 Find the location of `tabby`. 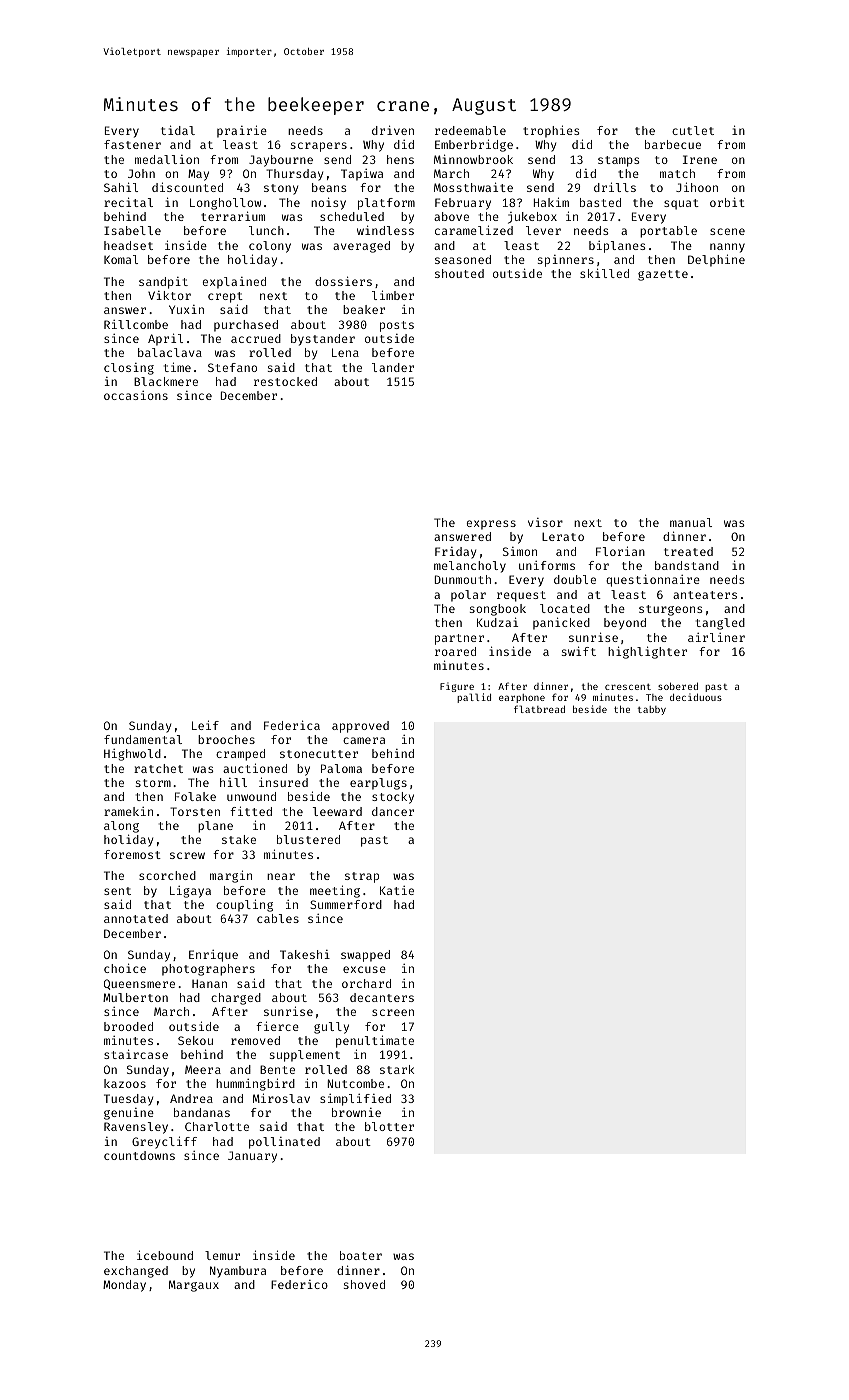

tabby is located at coordinates (652, 710).
